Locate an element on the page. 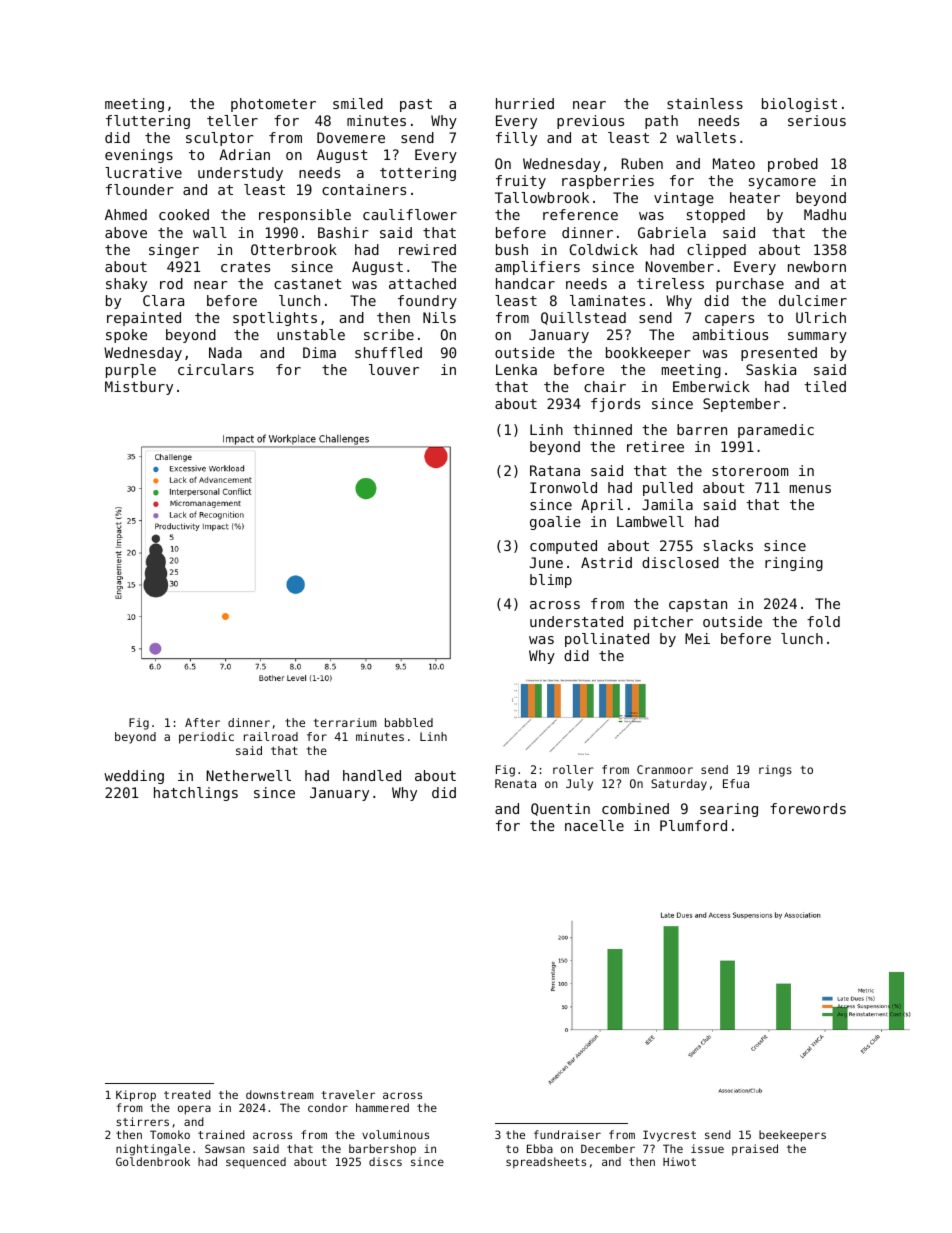  Goldenbrook is located at coordinates (153, 1161).
